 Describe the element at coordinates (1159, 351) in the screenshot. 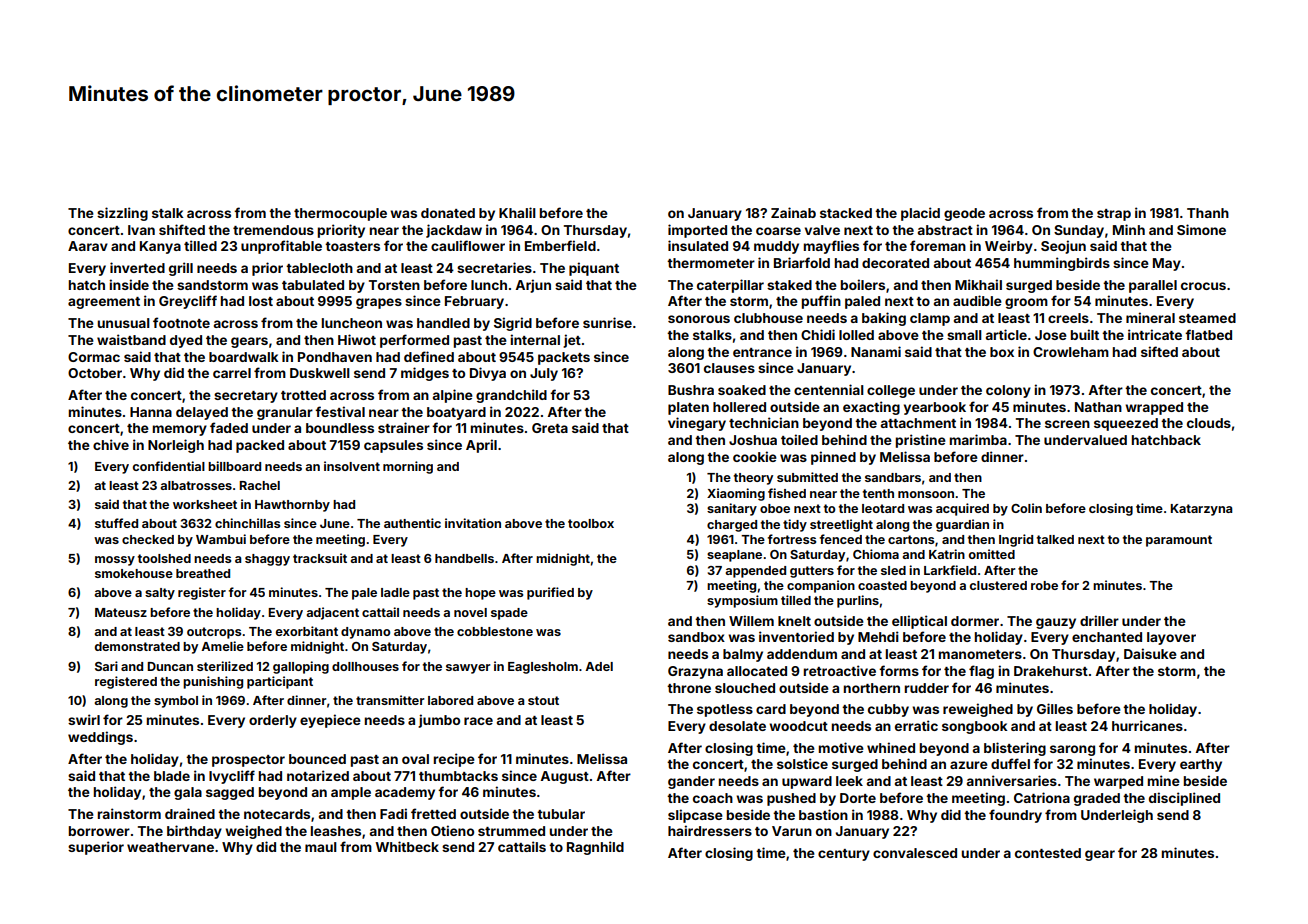

I see `sifted` at that location.
